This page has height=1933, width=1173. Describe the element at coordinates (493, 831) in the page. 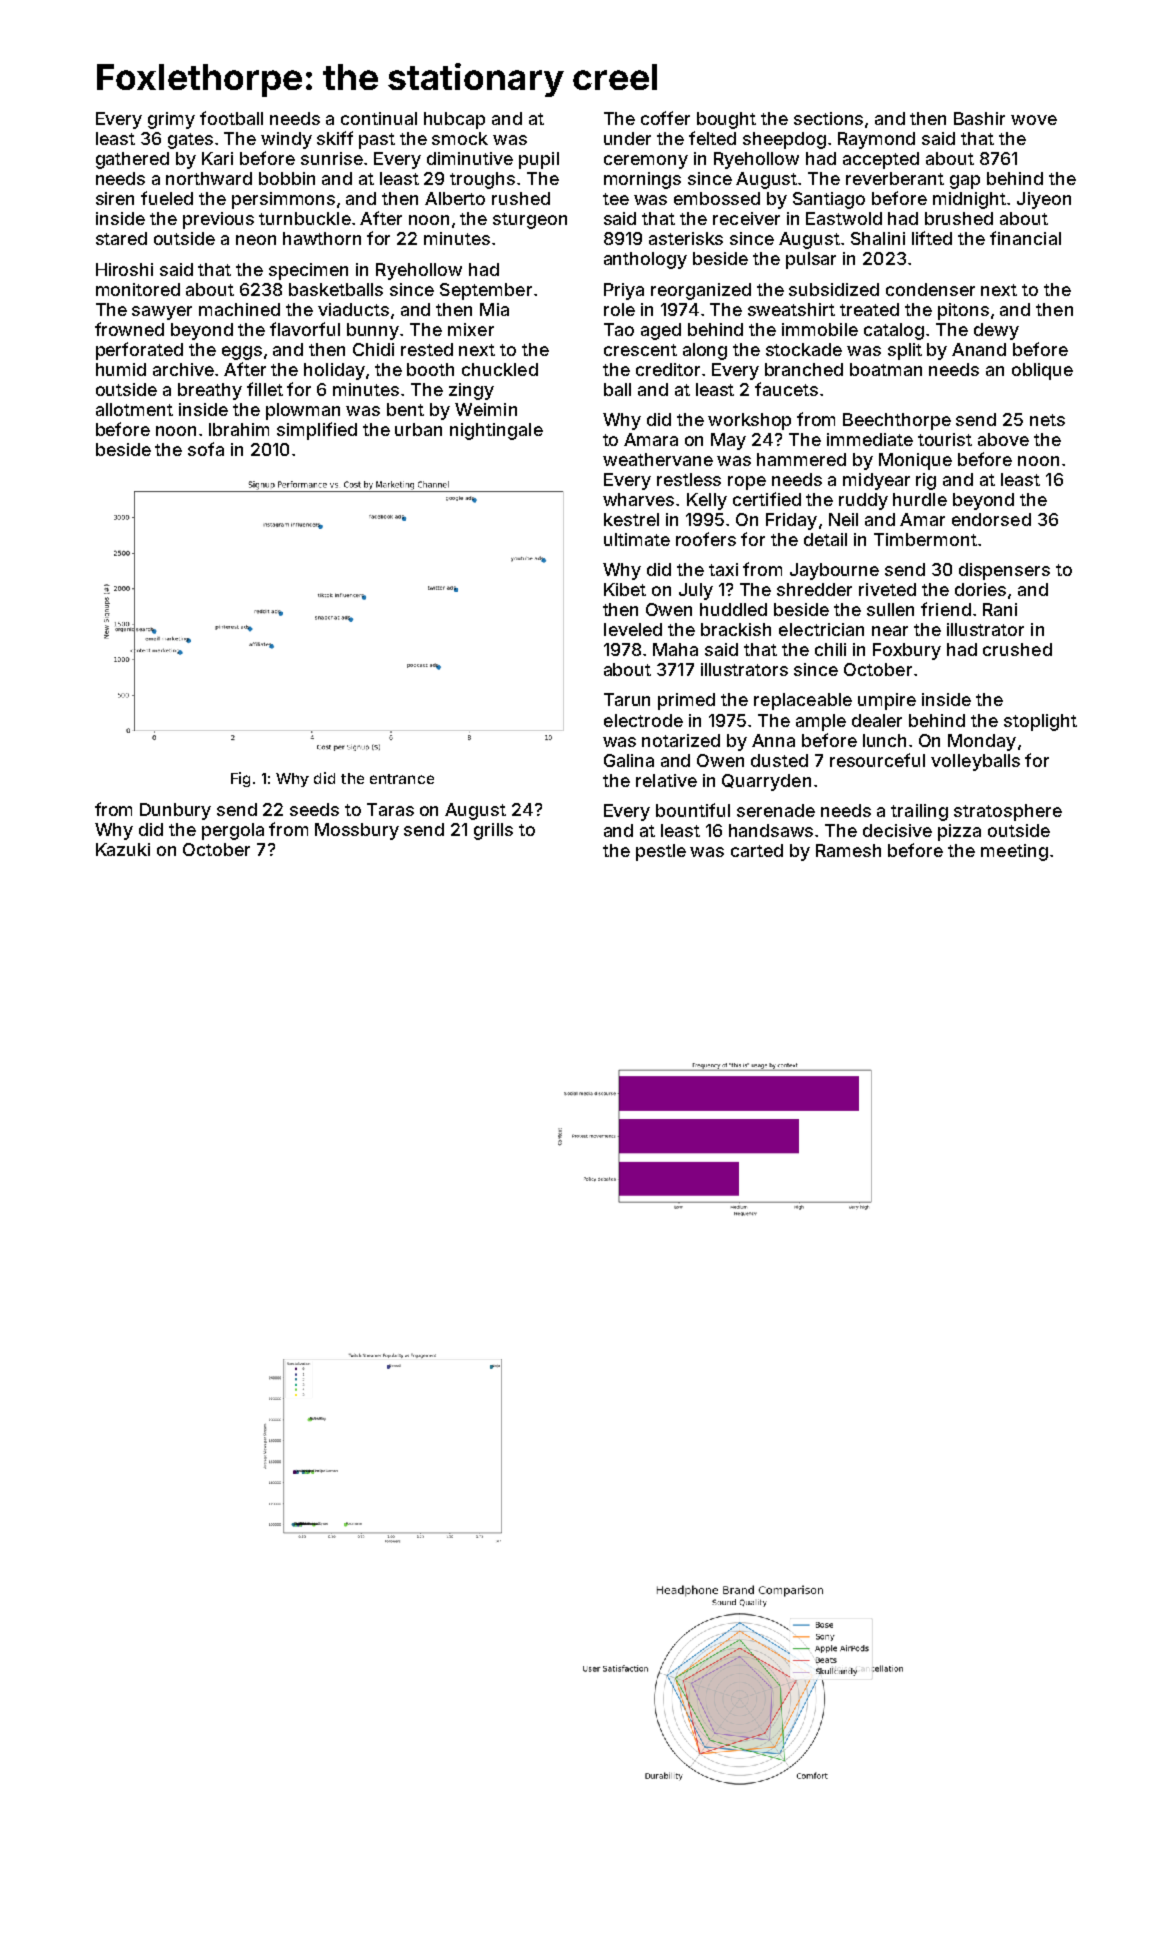

I see `grills` at that location.
